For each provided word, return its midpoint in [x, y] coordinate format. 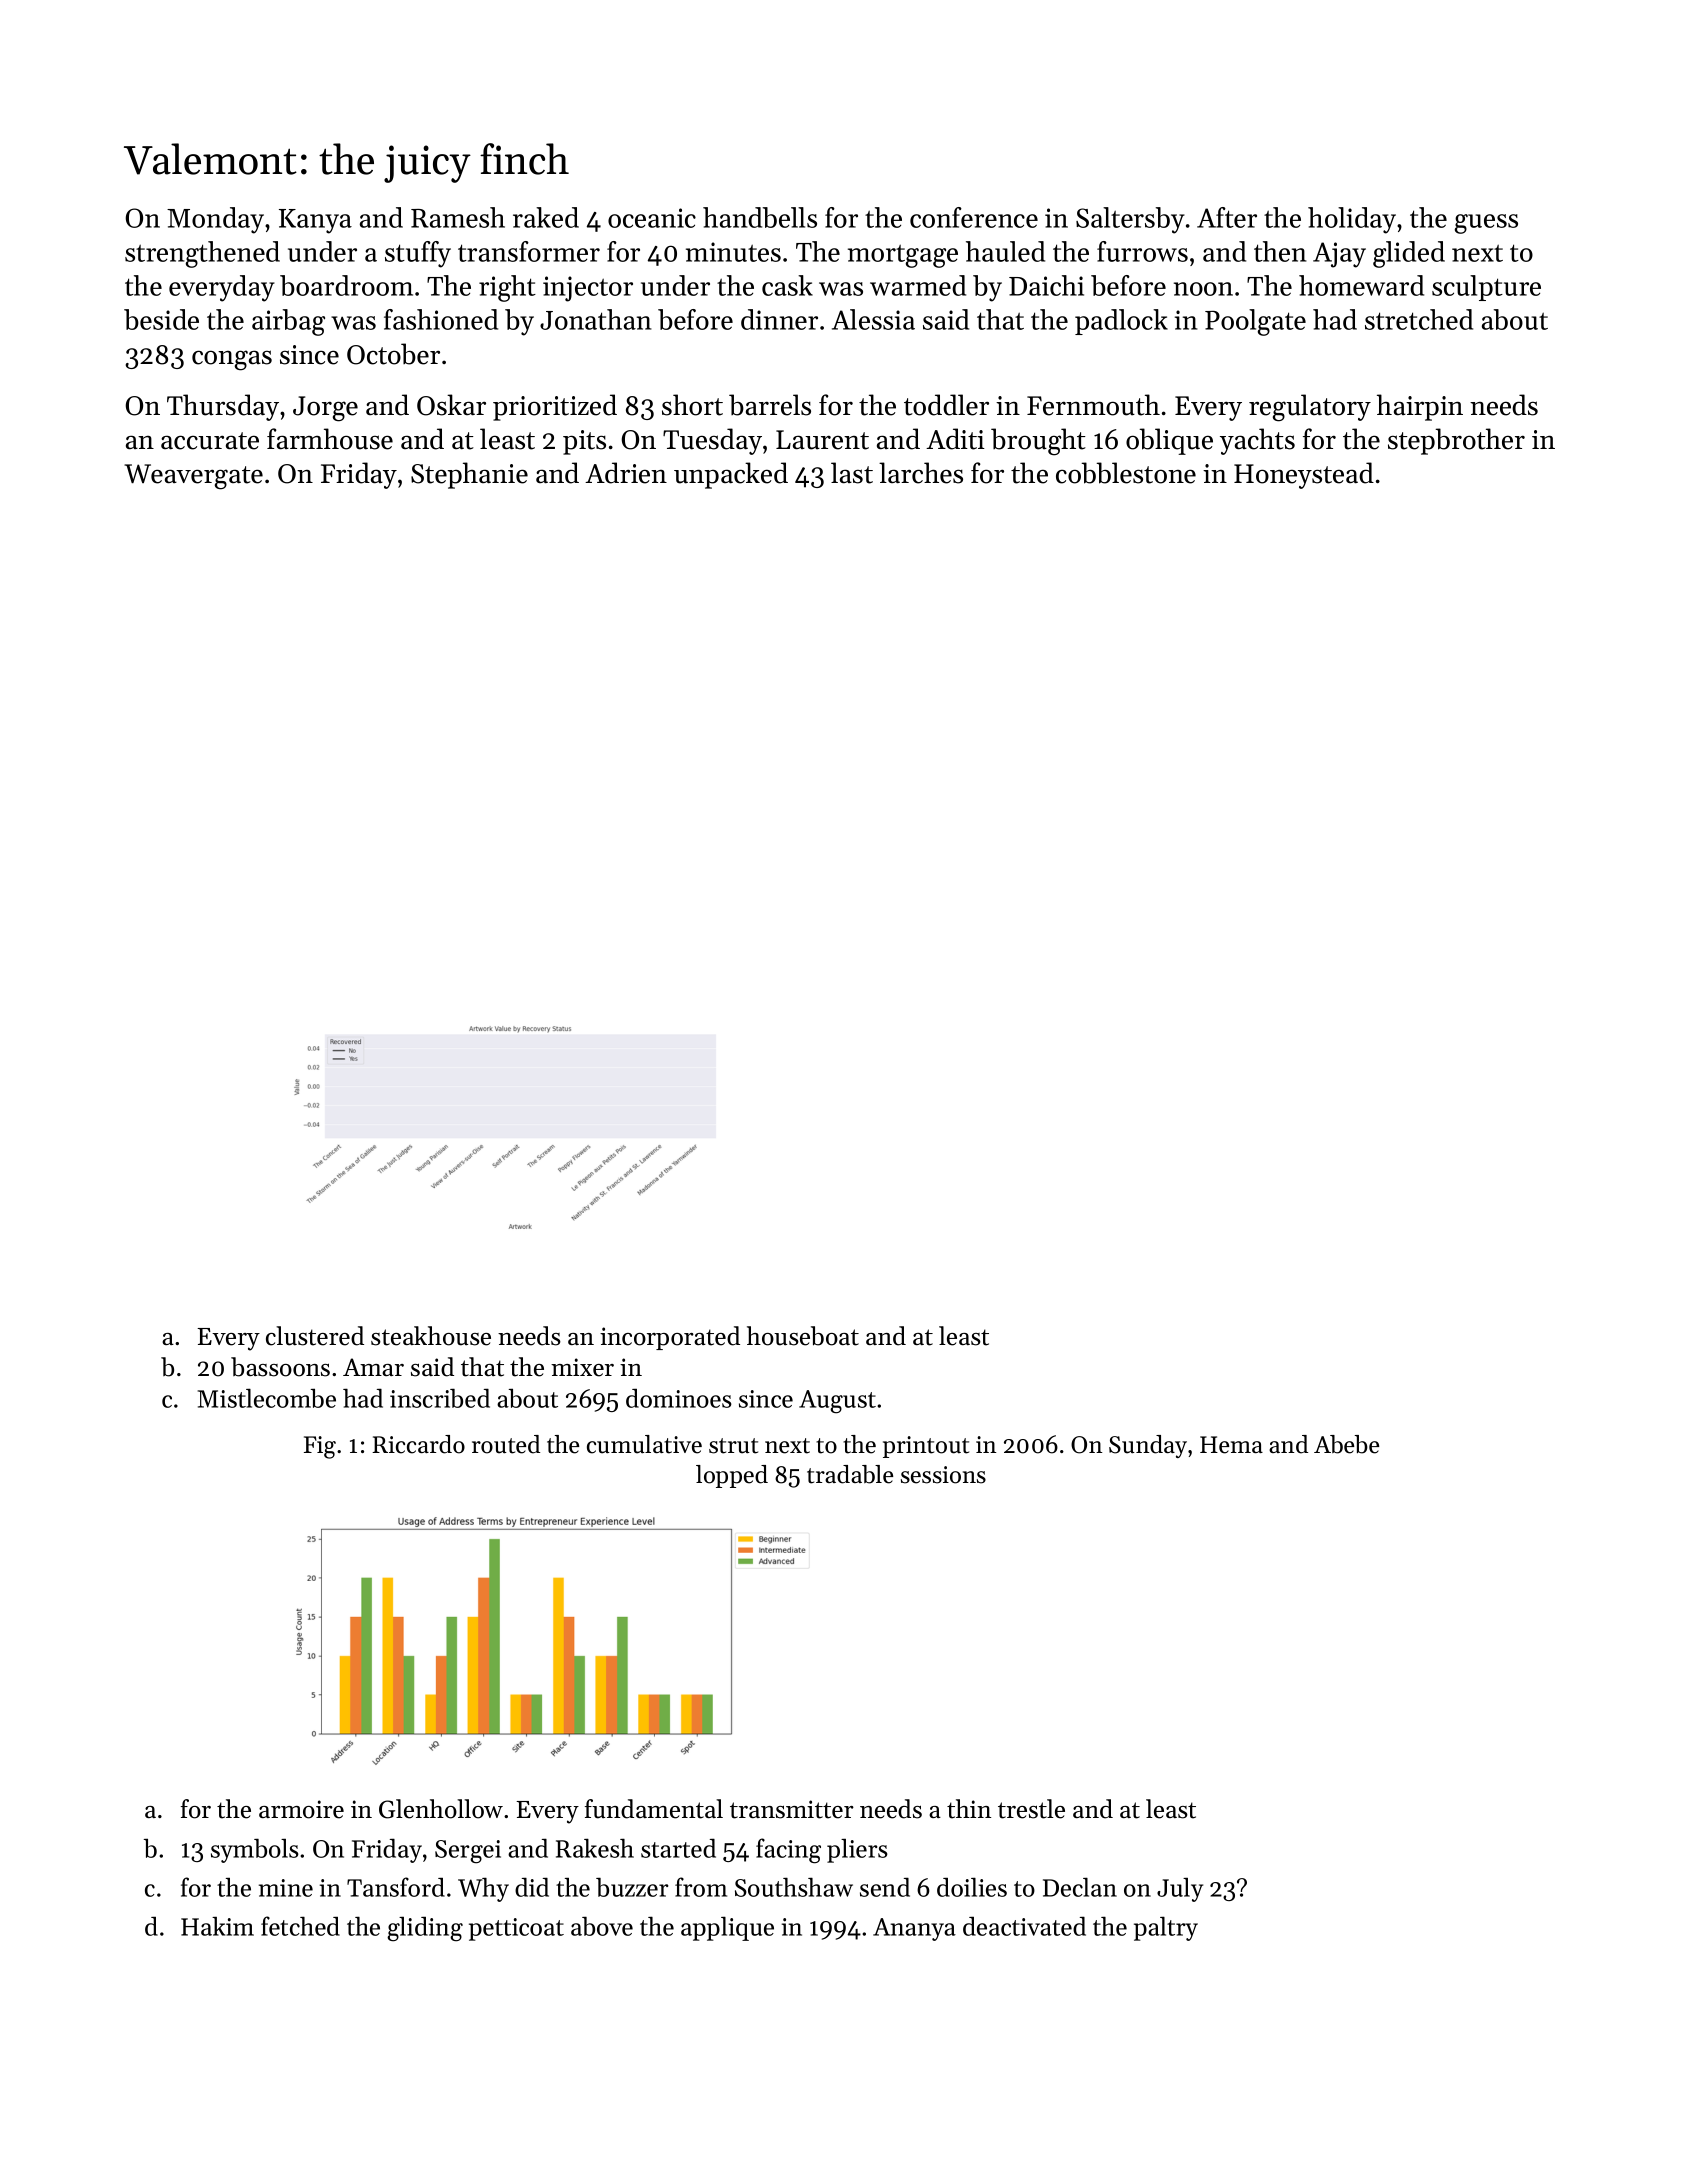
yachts [1257, 441]
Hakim [217, 1926]
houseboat [803, 1336]
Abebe [1346, 1444]
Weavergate [193, 477]
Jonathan [596, 319]
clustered [315, 1336]
